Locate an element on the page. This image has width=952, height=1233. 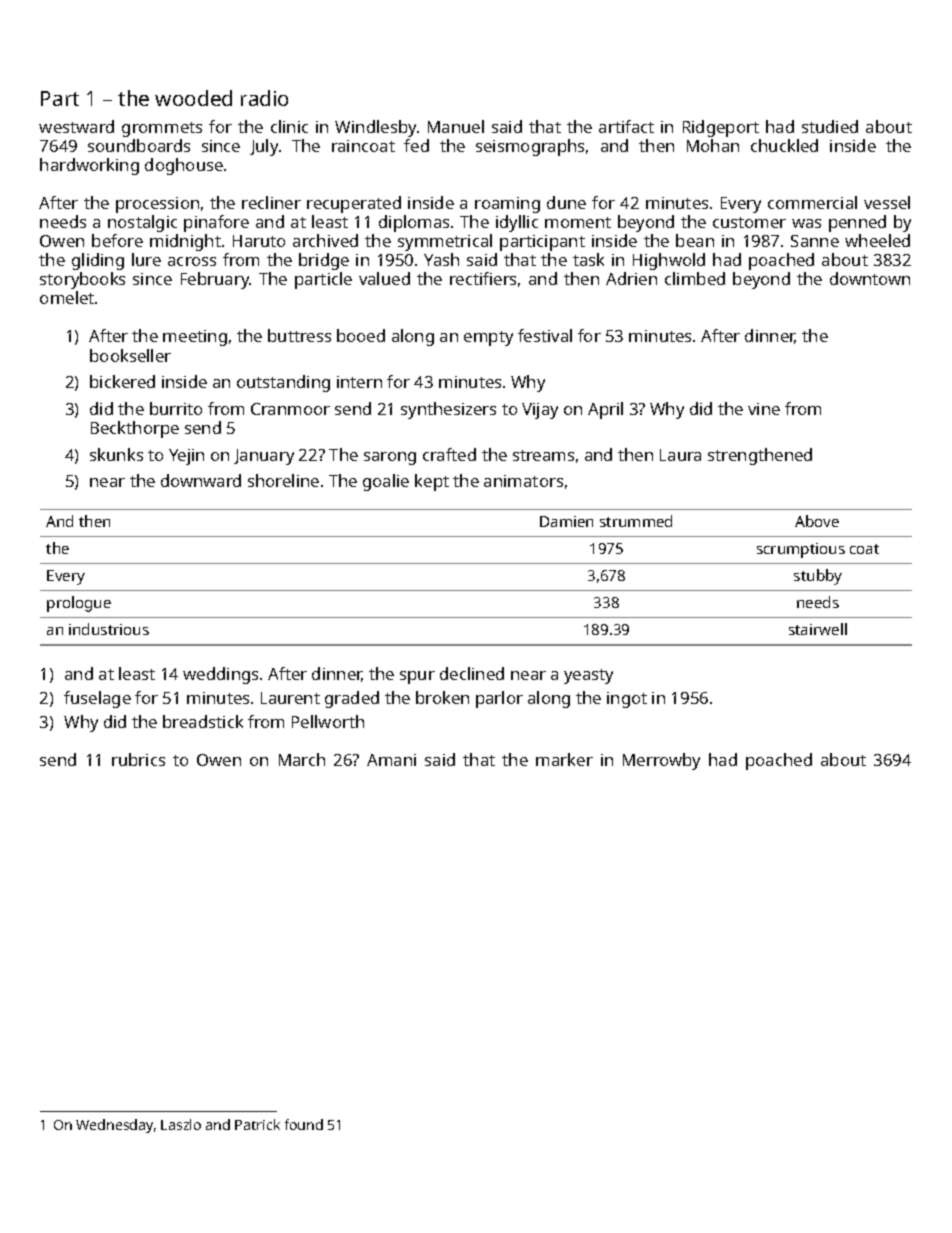
Patrick is located at coordinates (257, 1124).
